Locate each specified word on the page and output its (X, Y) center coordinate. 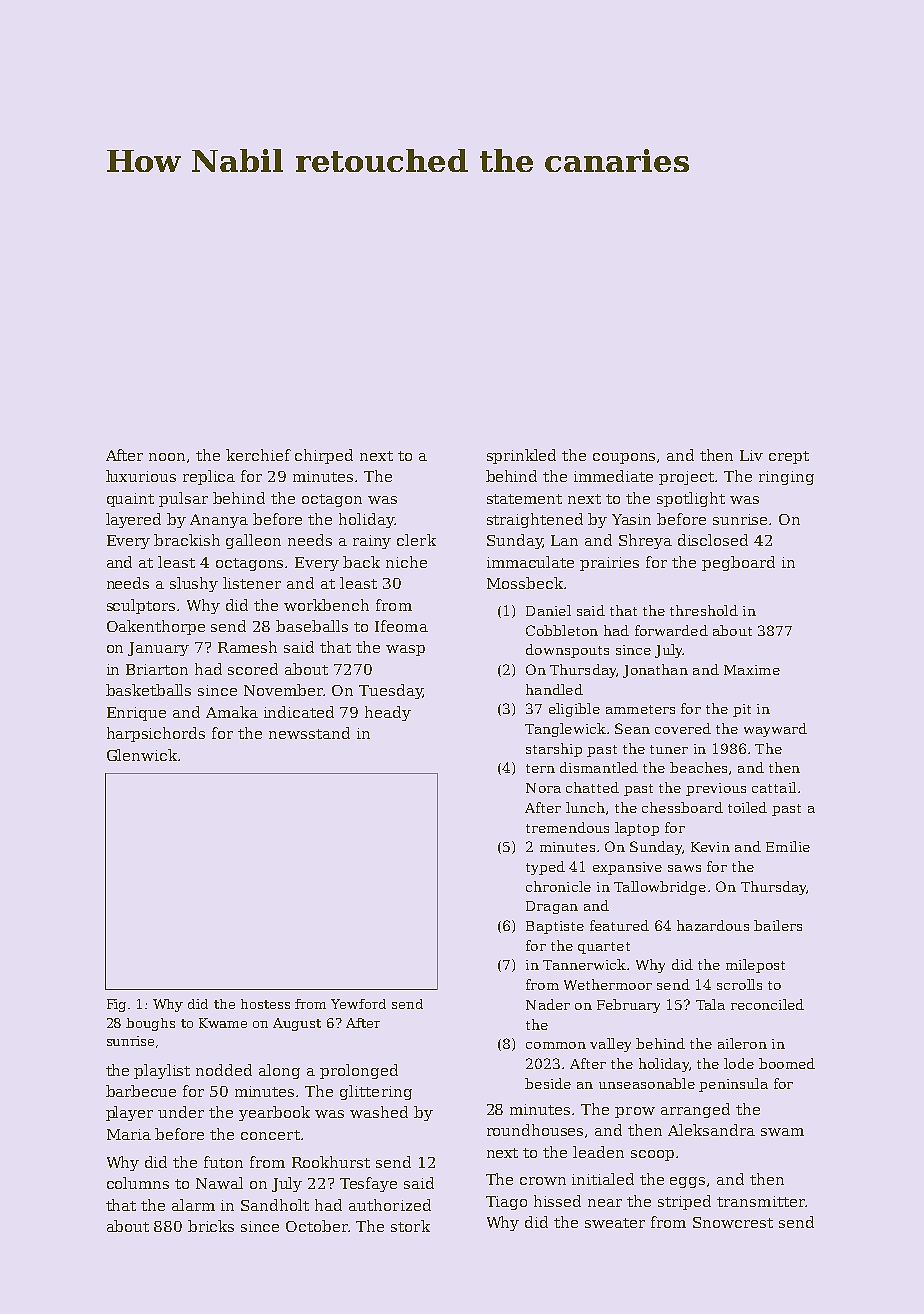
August (297, 1024)
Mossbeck (525, 583)
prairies (609, 564)
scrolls (739, 984)
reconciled (767, 1004)
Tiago (506, 1203)
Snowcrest (733, 1222)
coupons (624, 458)
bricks (211, 1226)
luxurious (141, 476)
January (158, 649)
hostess (265, 1004)
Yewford (358, 1004)
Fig (116, 1005)
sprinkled (521, 456)
